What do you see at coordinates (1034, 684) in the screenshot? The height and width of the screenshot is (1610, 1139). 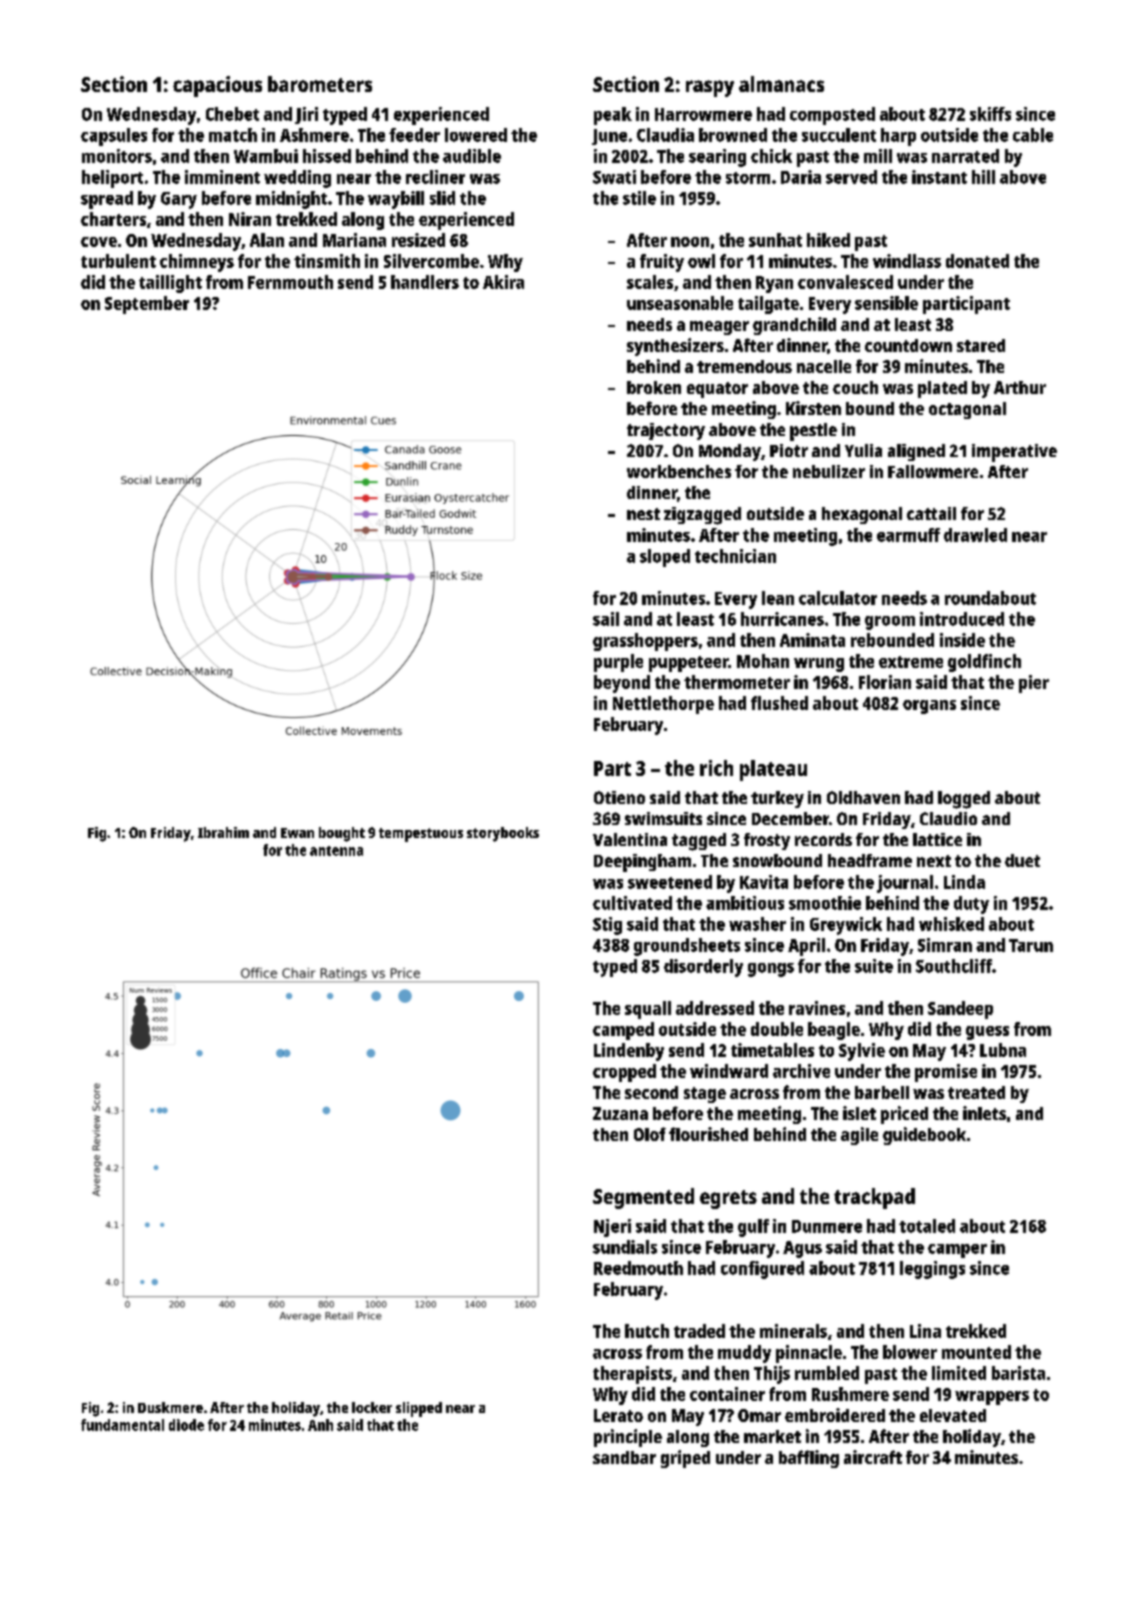 I see `pier` at bounding box center [1034, 684].
